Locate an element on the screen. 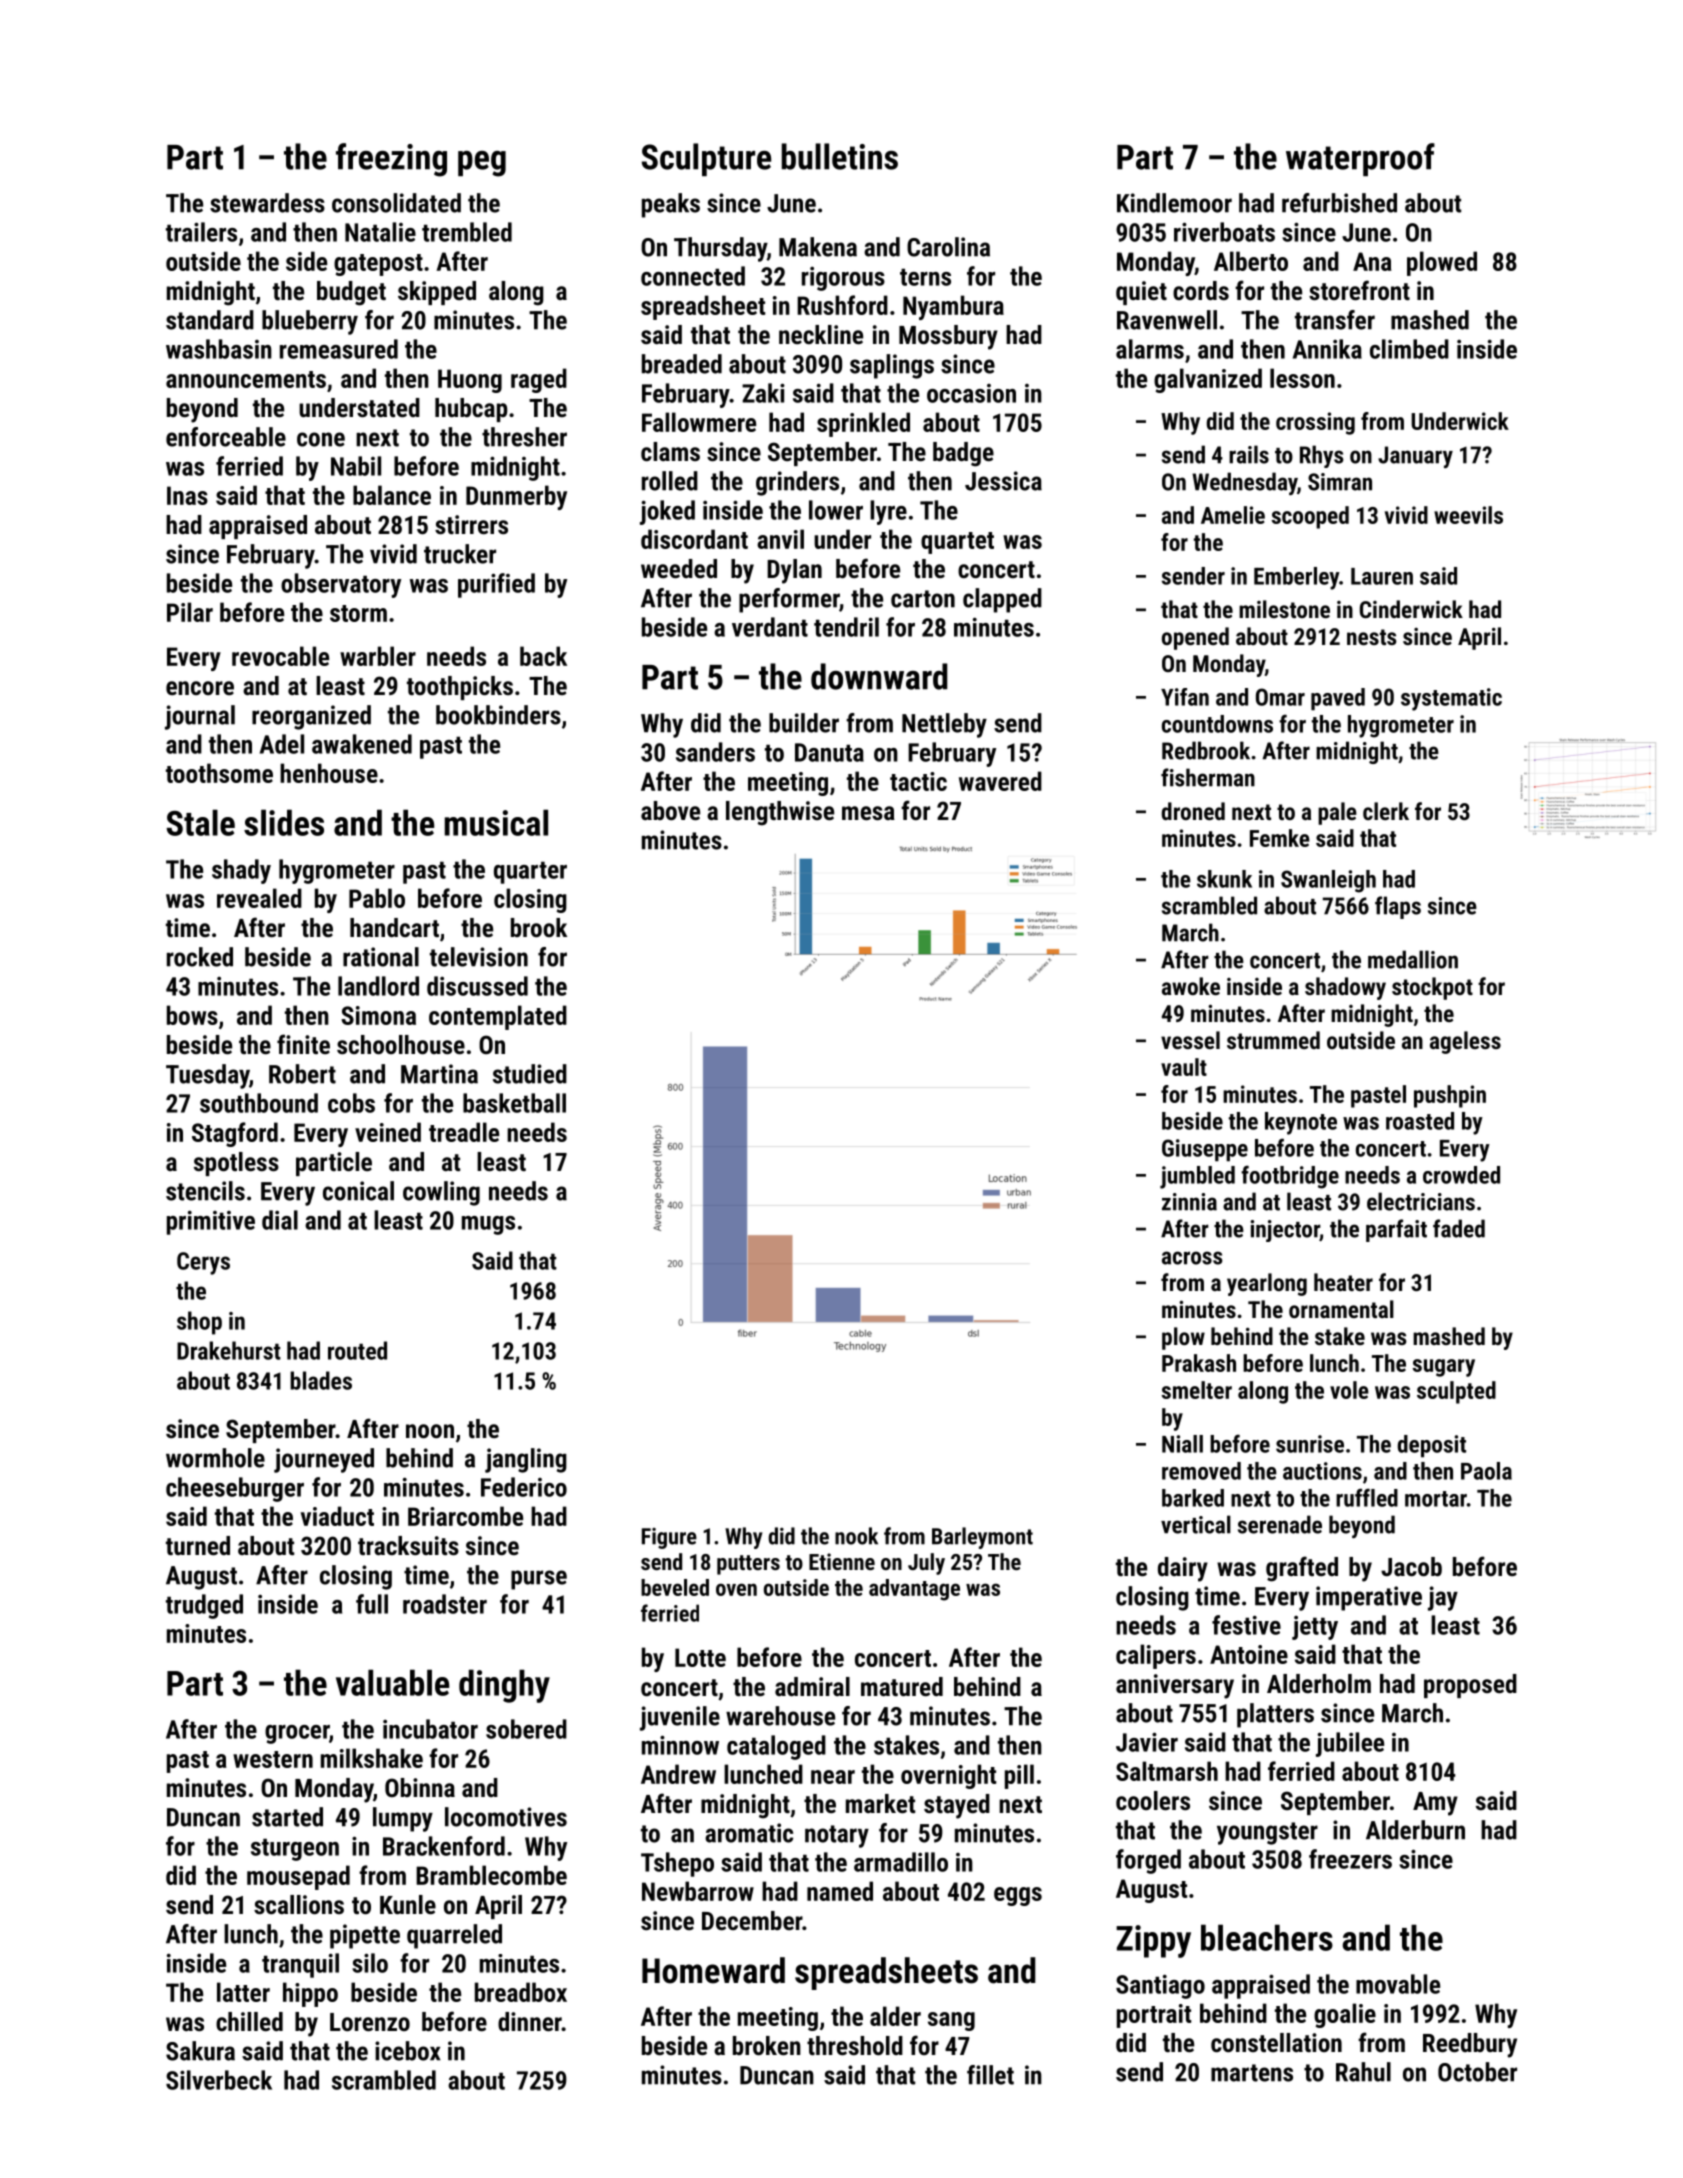  awoke is located at coordinates (1191, 986).
